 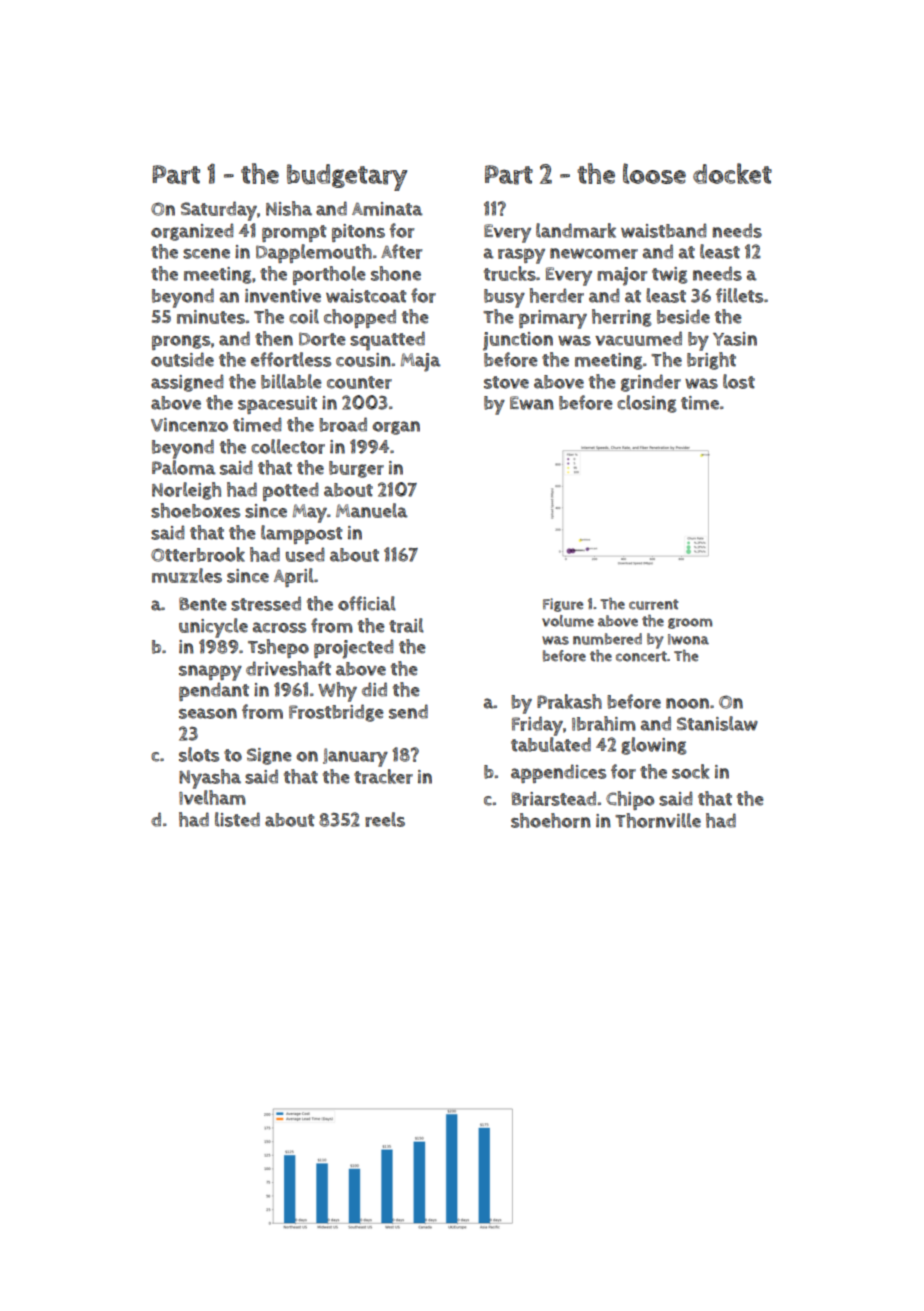 I want to click on Nyasha, so click(x=210, y=779).
